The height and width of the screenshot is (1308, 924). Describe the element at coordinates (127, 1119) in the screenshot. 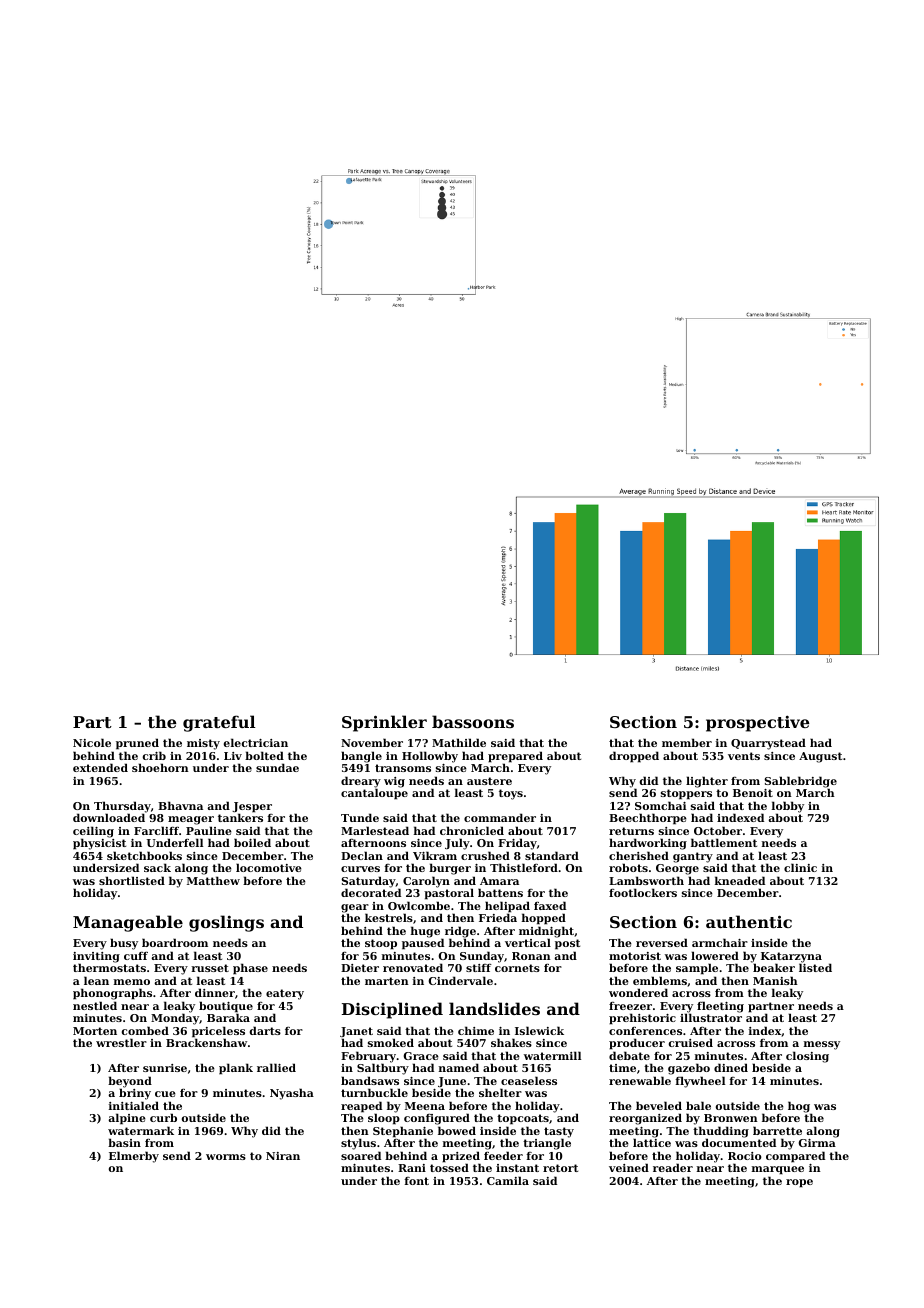

I see `alpine` at that location.
